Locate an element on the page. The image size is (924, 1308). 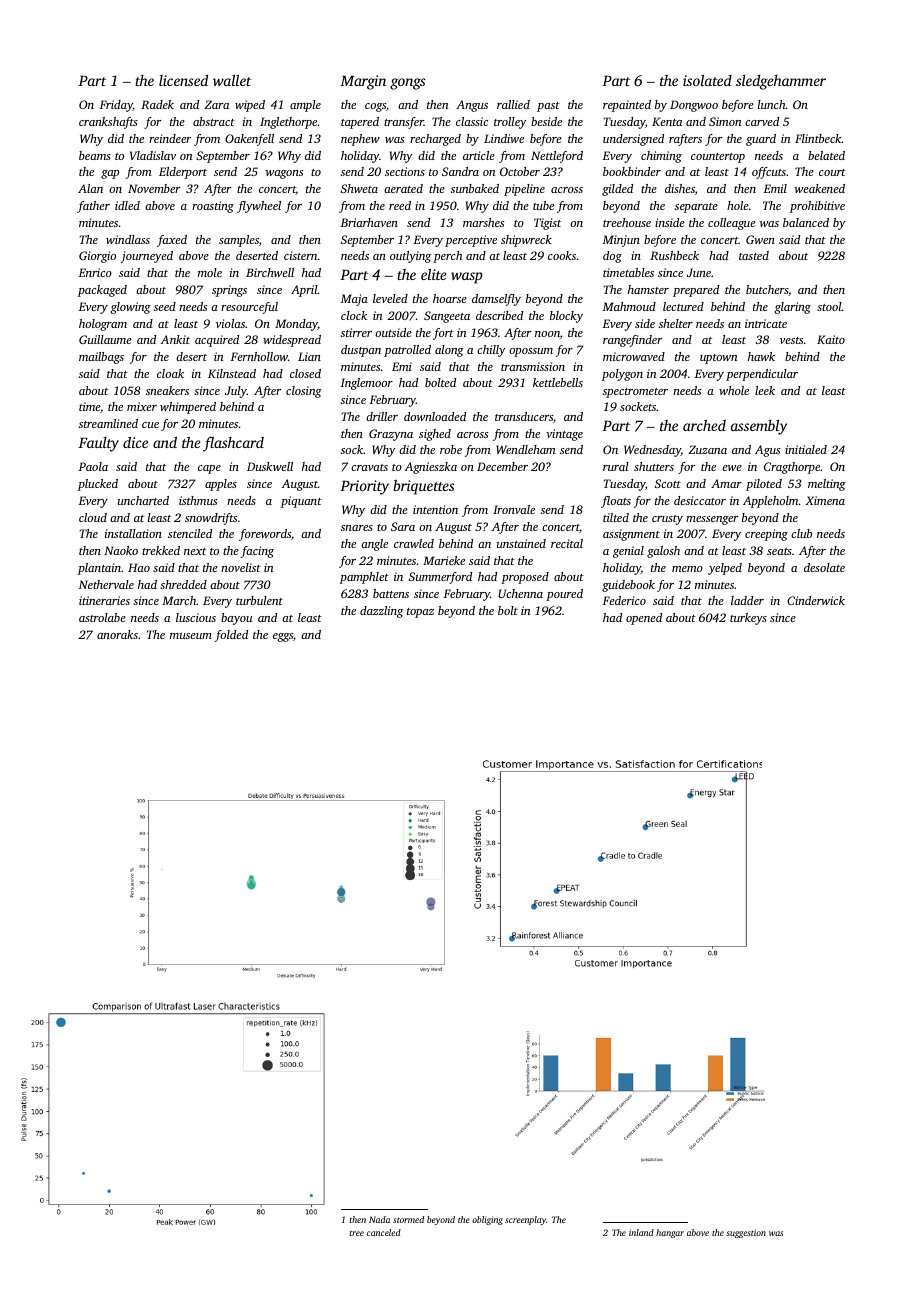
opened is located at coordinates (644, 619).
